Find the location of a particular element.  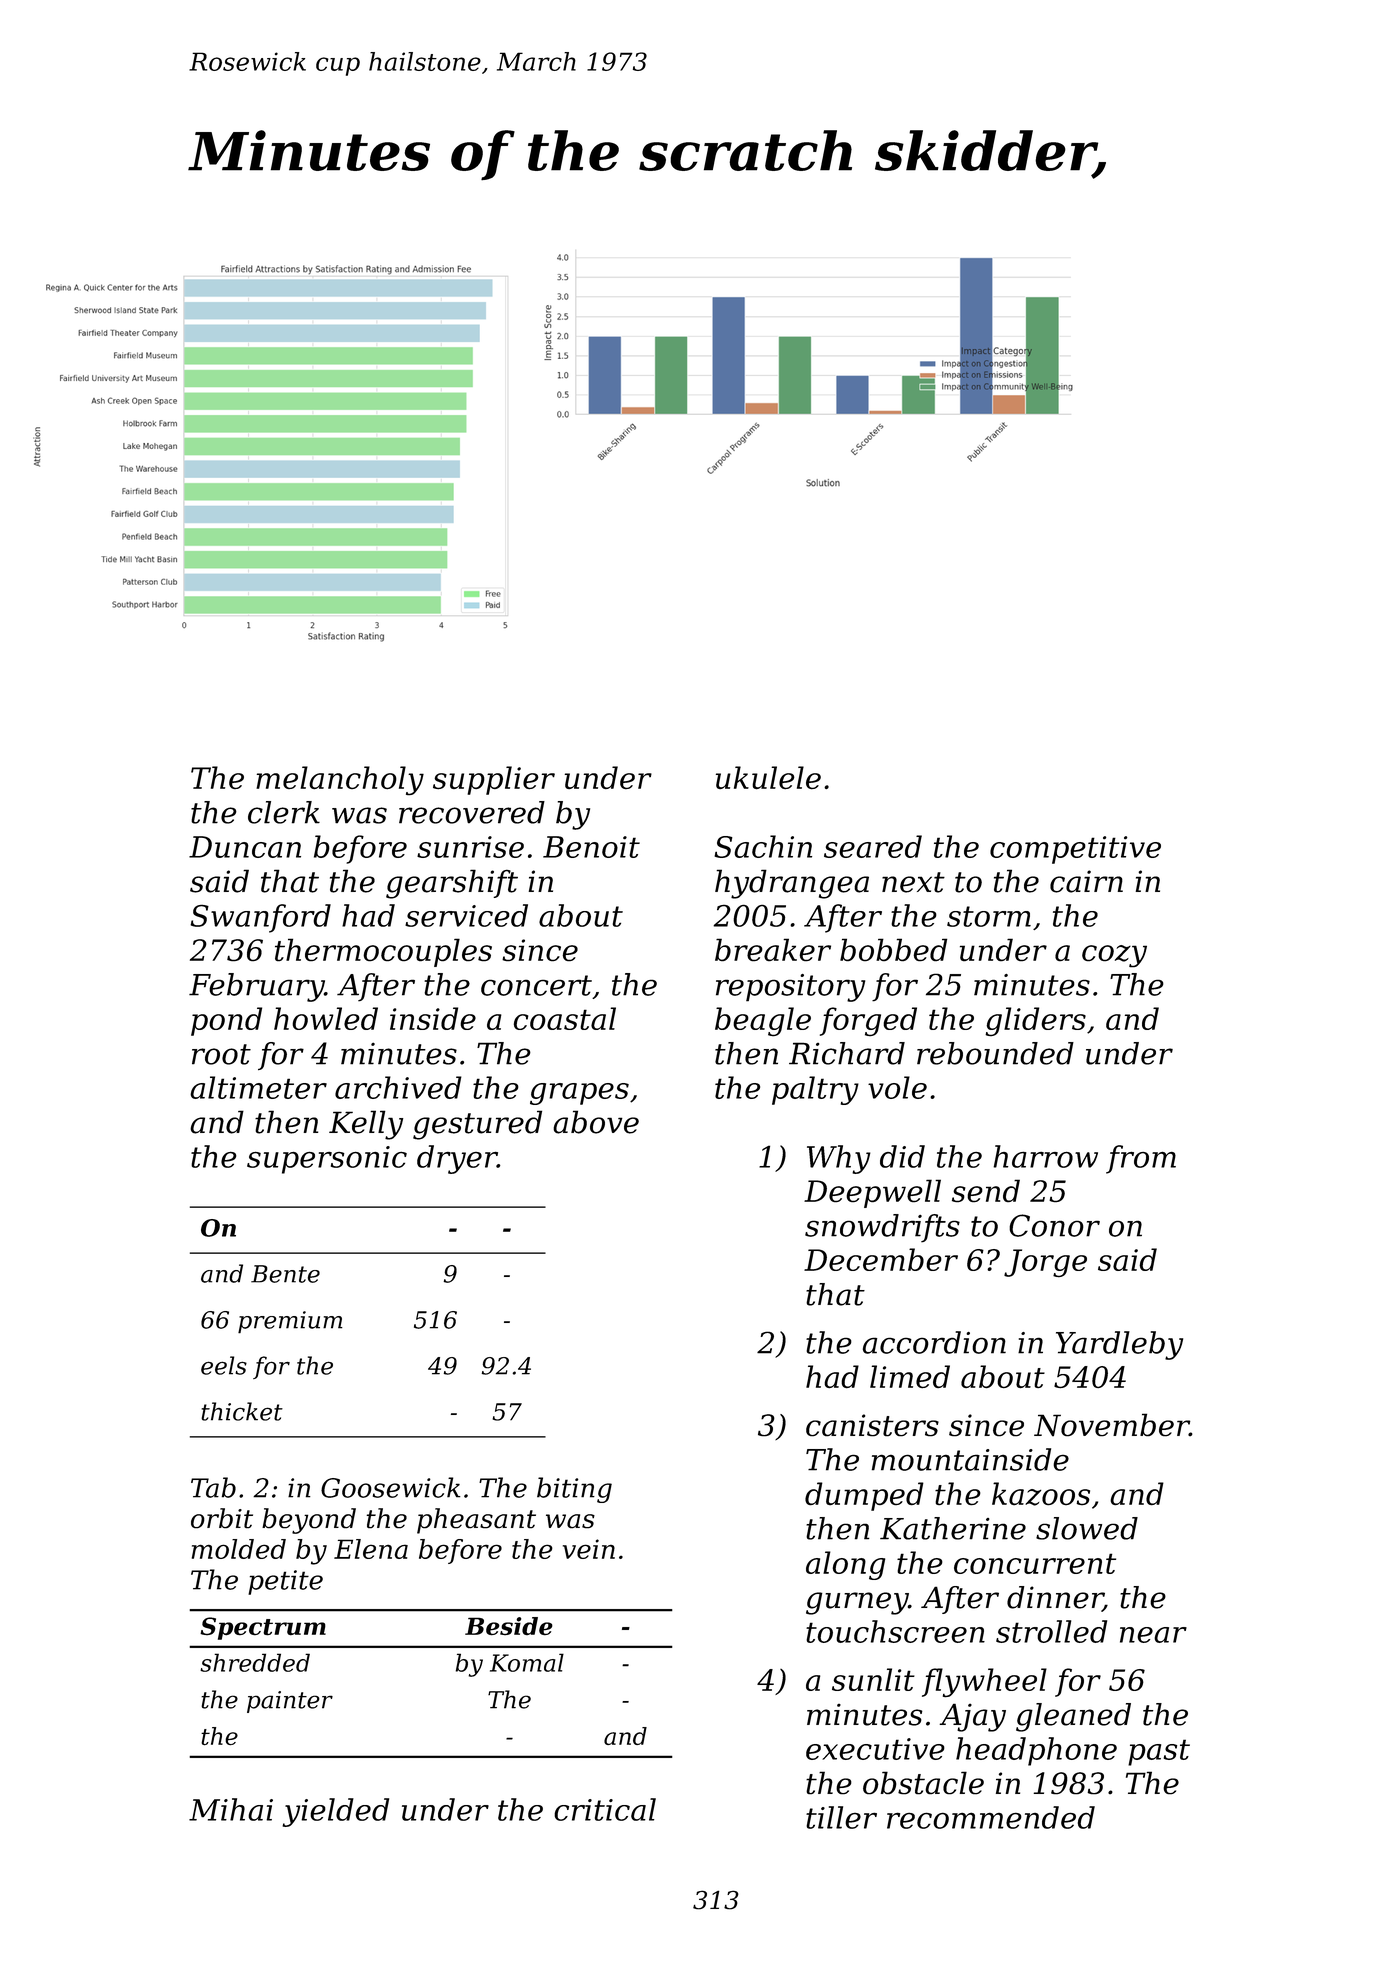

competitive is located at coordinates (1075, 850).
